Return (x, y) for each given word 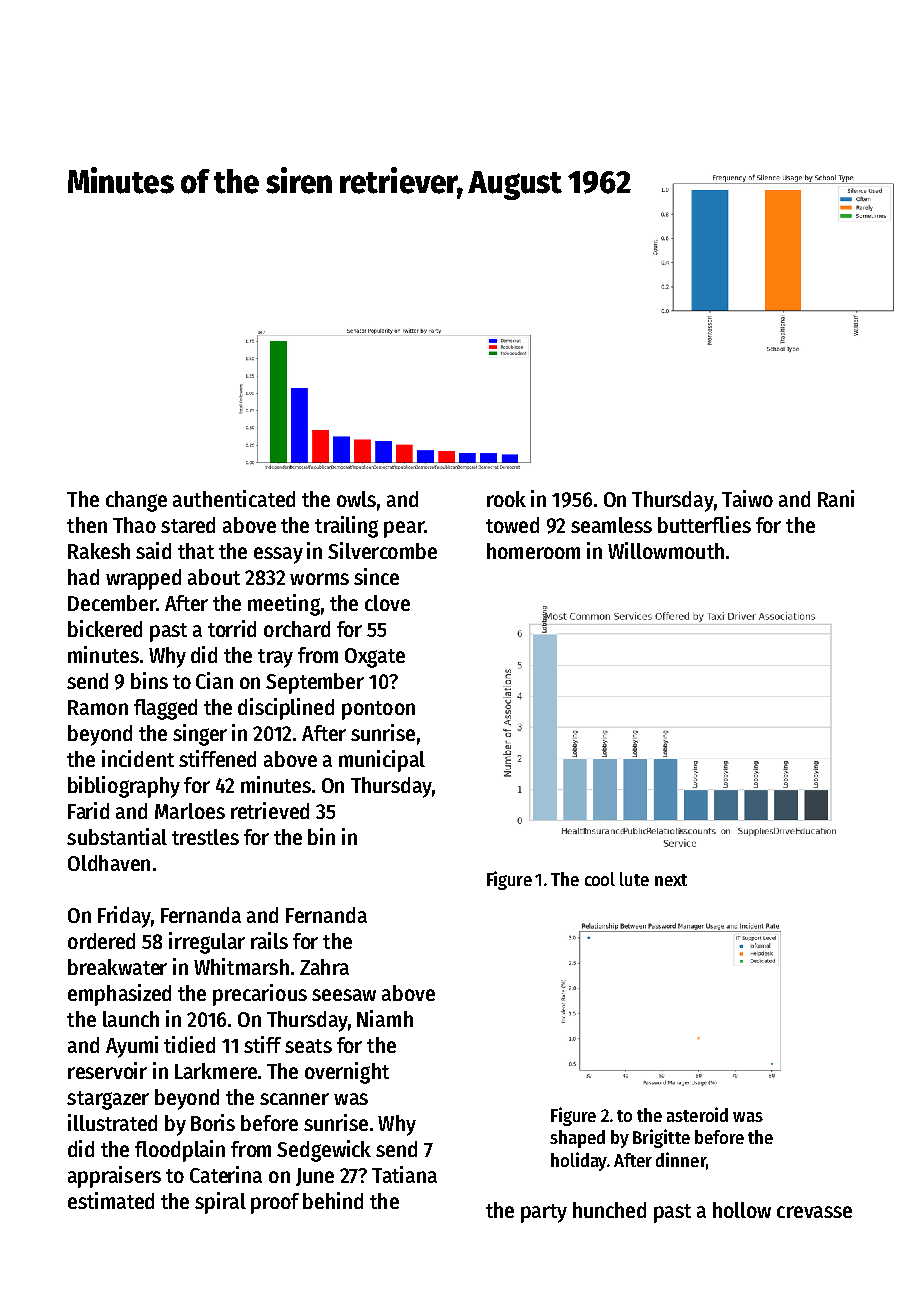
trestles (205, 837)
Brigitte (661, 1138)
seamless (611, 525)
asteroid (697, 1114)
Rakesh (99, 551)
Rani (836, 498)
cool (600, 879)
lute (634, 879)
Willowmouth (666, 550)
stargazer (108, 1100)
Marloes (190, 811)
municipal (382, 761)
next (671, 880)
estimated (111, 1200)
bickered (105, 628)
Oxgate (375, 658)
